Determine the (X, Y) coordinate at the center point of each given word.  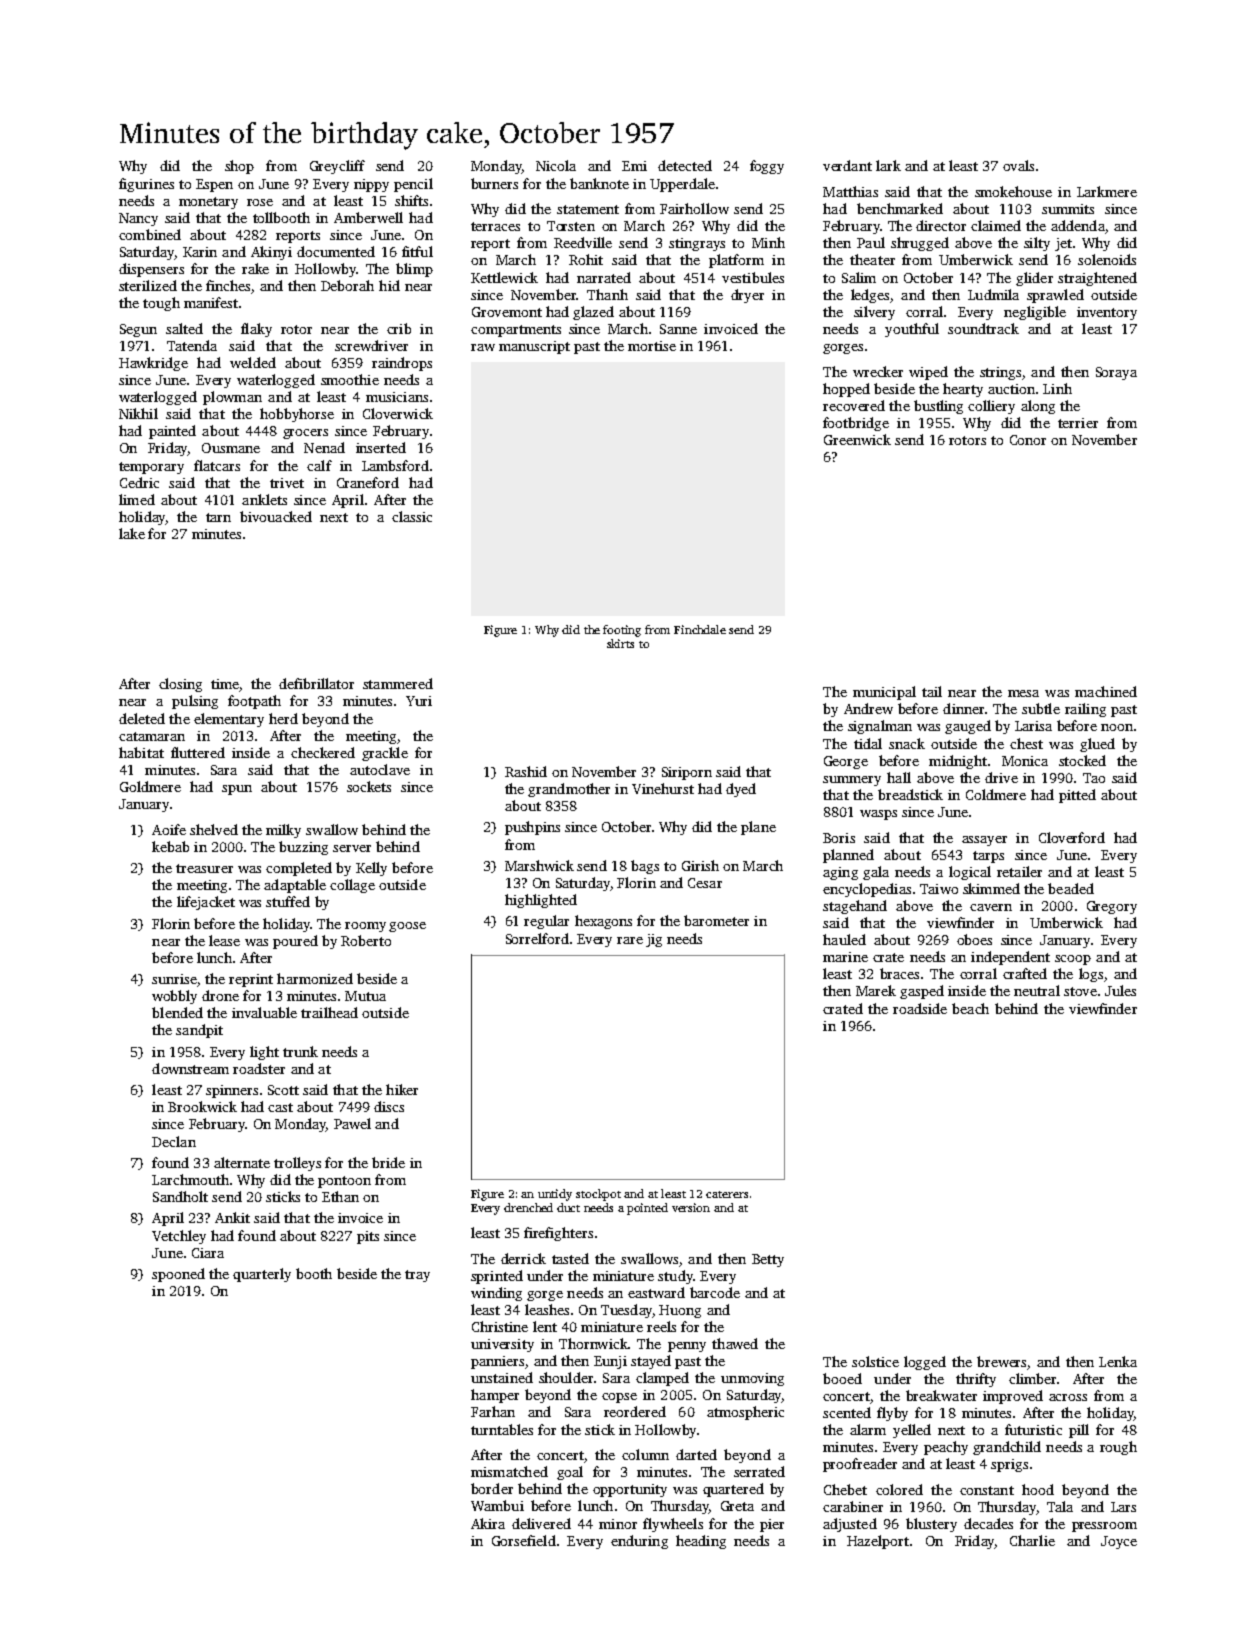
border (492, 1488)
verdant (847, 165)
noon (1117, 727)
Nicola (556, 165)
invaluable (264, 1012)
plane (758, 828)
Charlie (1032, 1540)
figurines (146, 185)
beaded (1071, 888)
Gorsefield (524, 1540)
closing (180, 685)
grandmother (569, 790)
